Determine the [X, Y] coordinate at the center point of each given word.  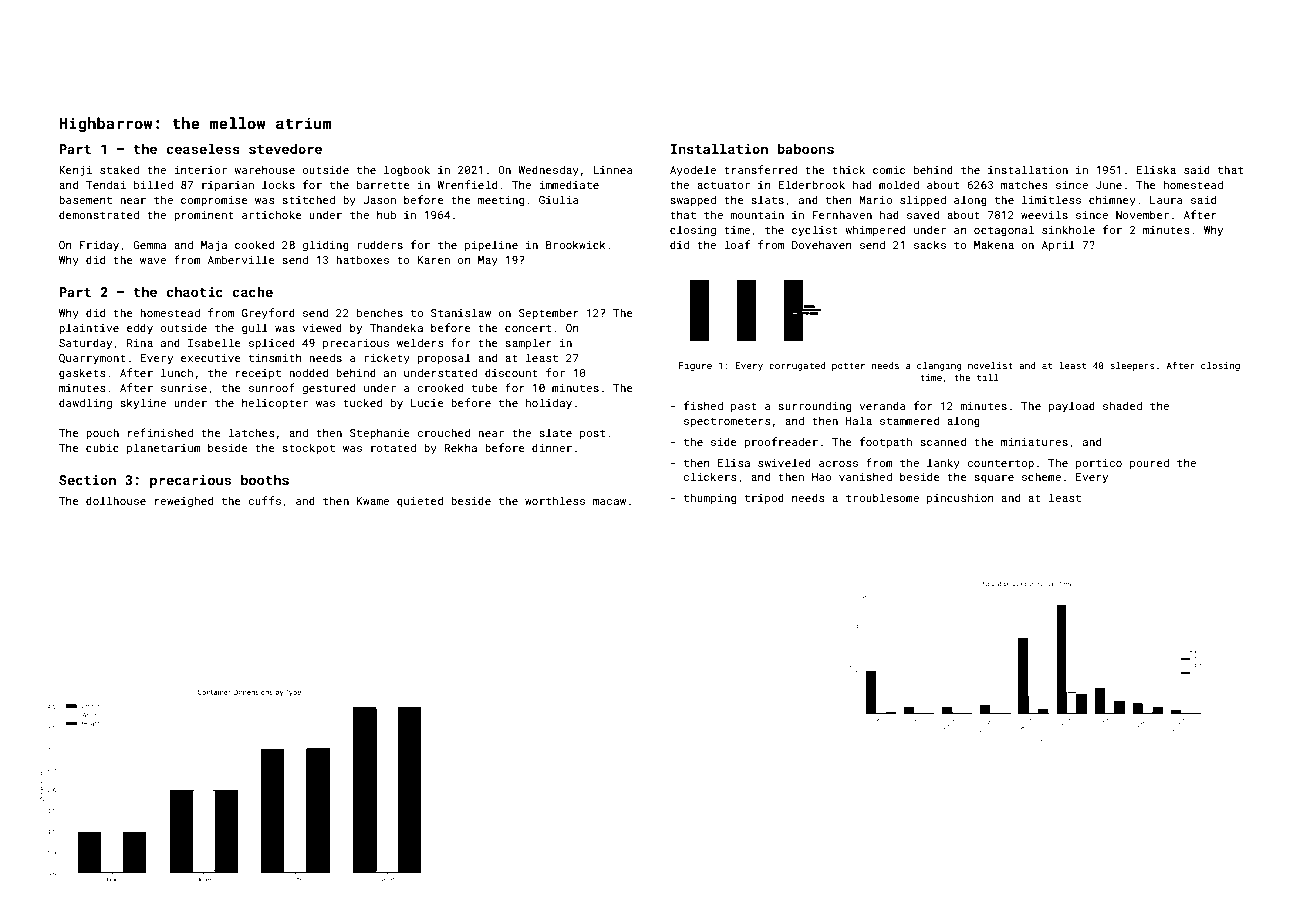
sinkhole [1068, 229]
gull [255, 329]
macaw [609, 502]
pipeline [491, 245]
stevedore [285, 148]
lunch [177, 372]
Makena [994, 244]
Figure [695, 366]
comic [889, 170]
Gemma [149, 245]
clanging [939, 366]
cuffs [264, 500]
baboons [806, 148]
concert [528, 328]
